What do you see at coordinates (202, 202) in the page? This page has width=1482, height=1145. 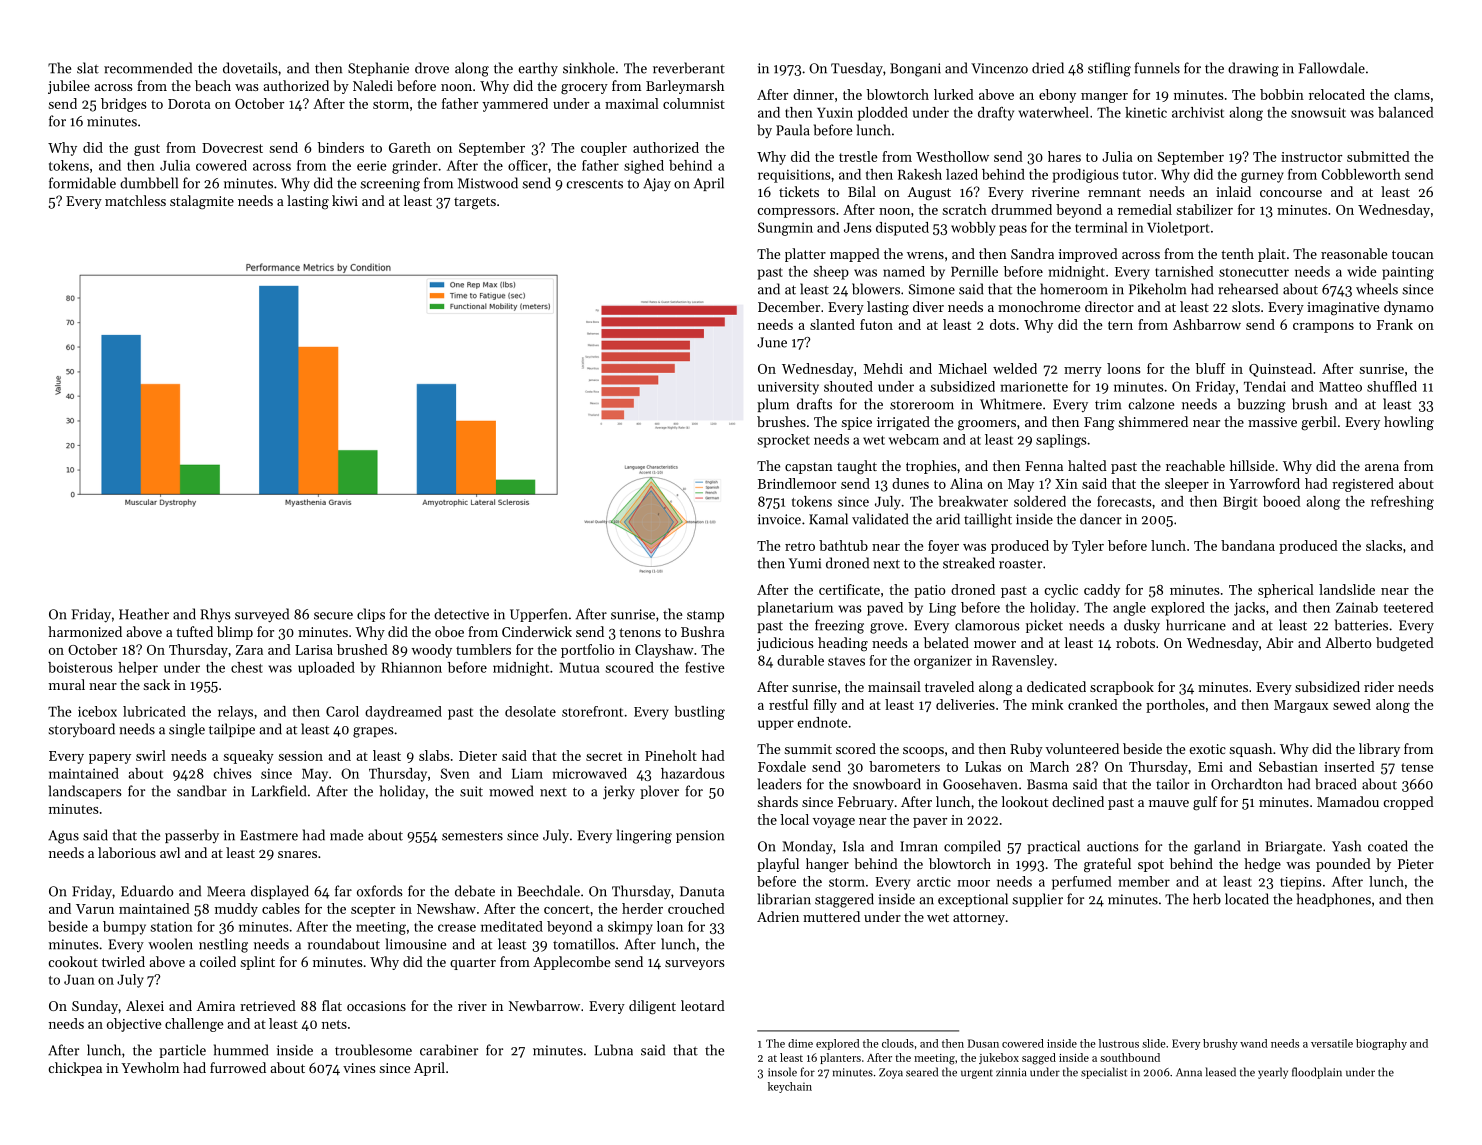 I see `stalagmite` at bounding box center [202, 202].
